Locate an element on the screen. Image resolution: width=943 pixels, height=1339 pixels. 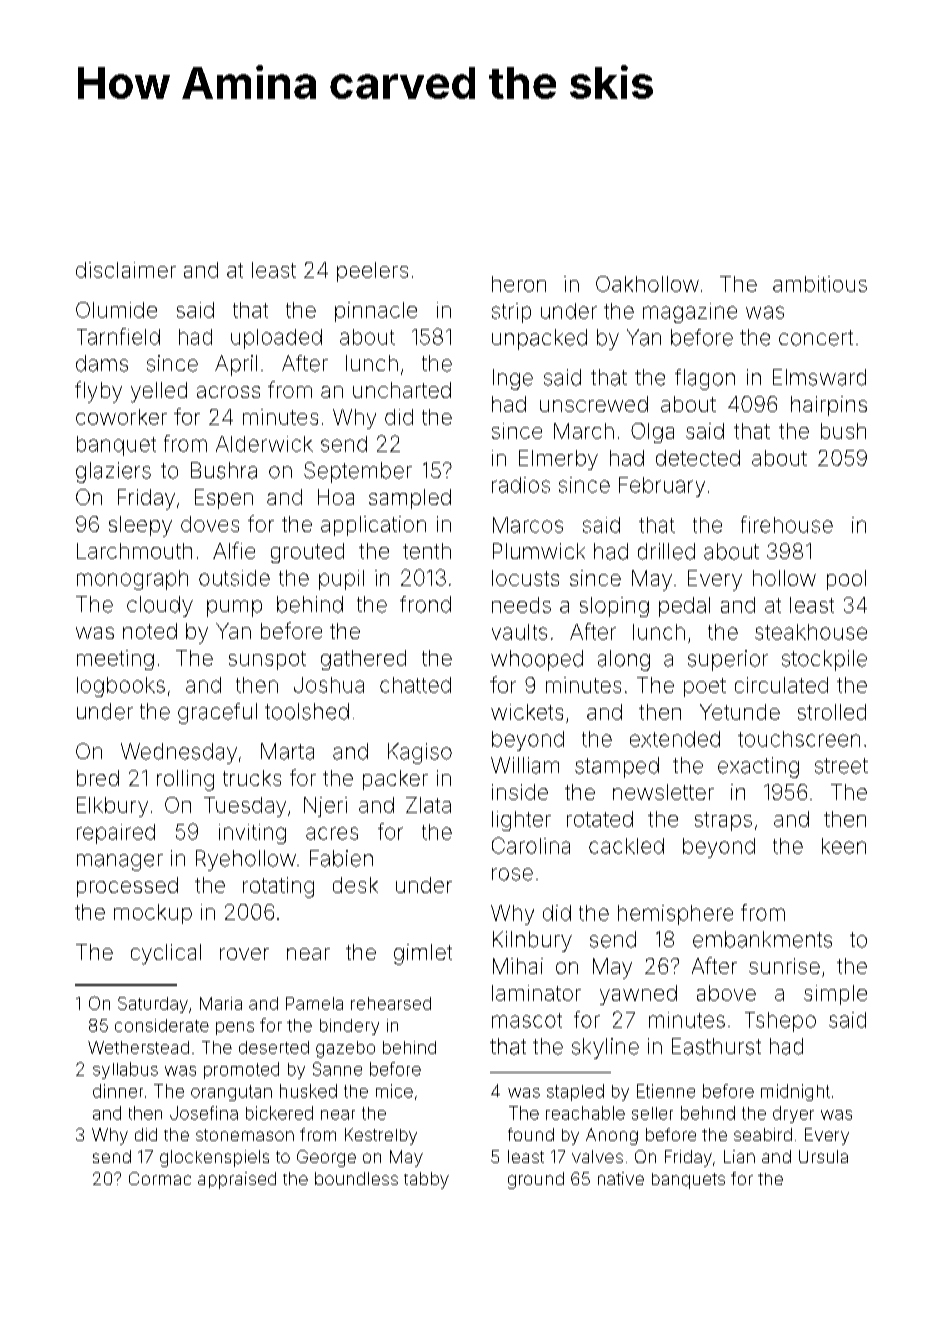
keen is located at coordinates (844, 846).
